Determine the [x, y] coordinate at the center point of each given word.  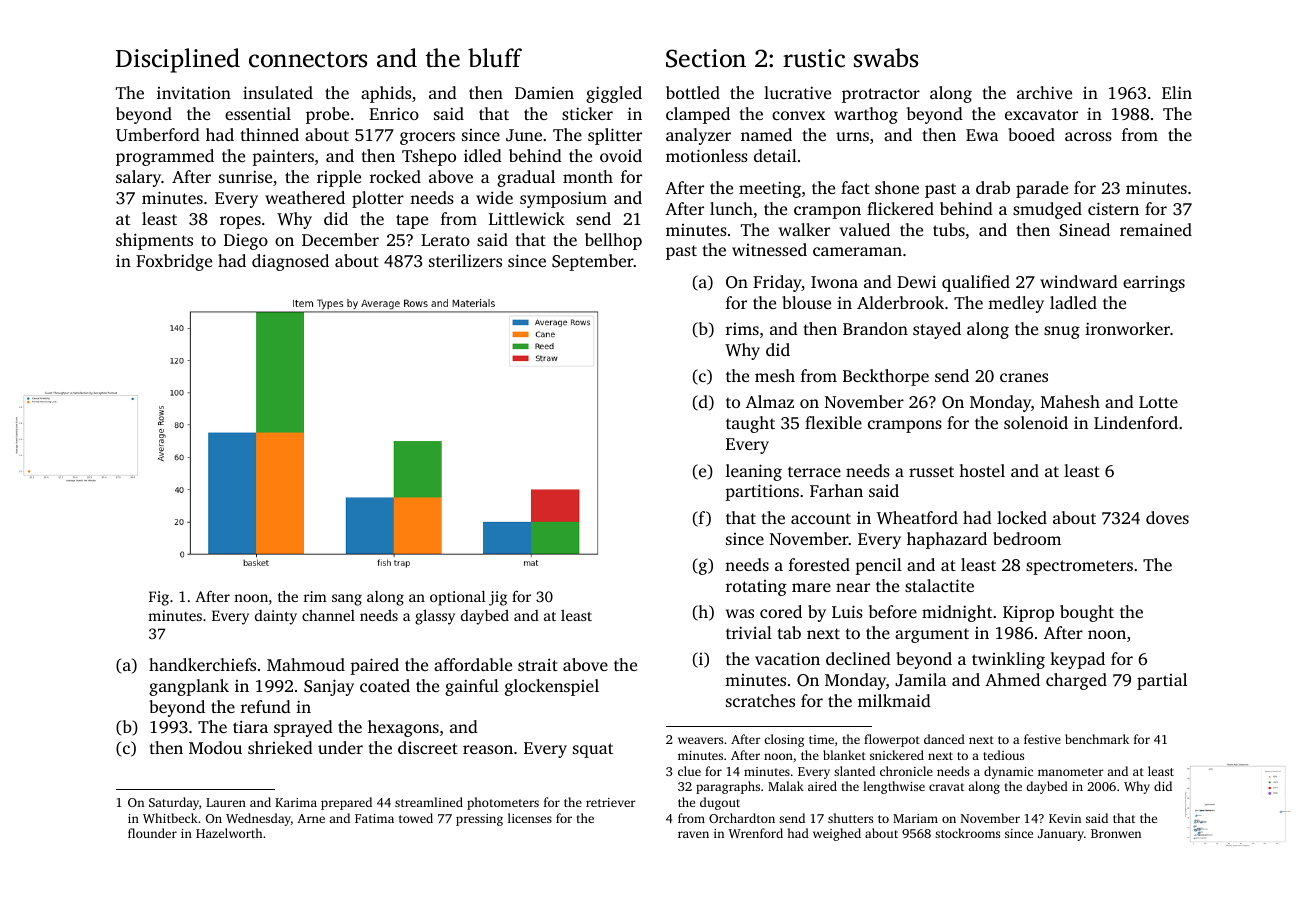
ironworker [1127, 328]
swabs [886, 58]
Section [706, 58]
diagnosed [290, 262]
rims [742, 329]
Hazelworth [229, 833]
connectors [308, 60]
